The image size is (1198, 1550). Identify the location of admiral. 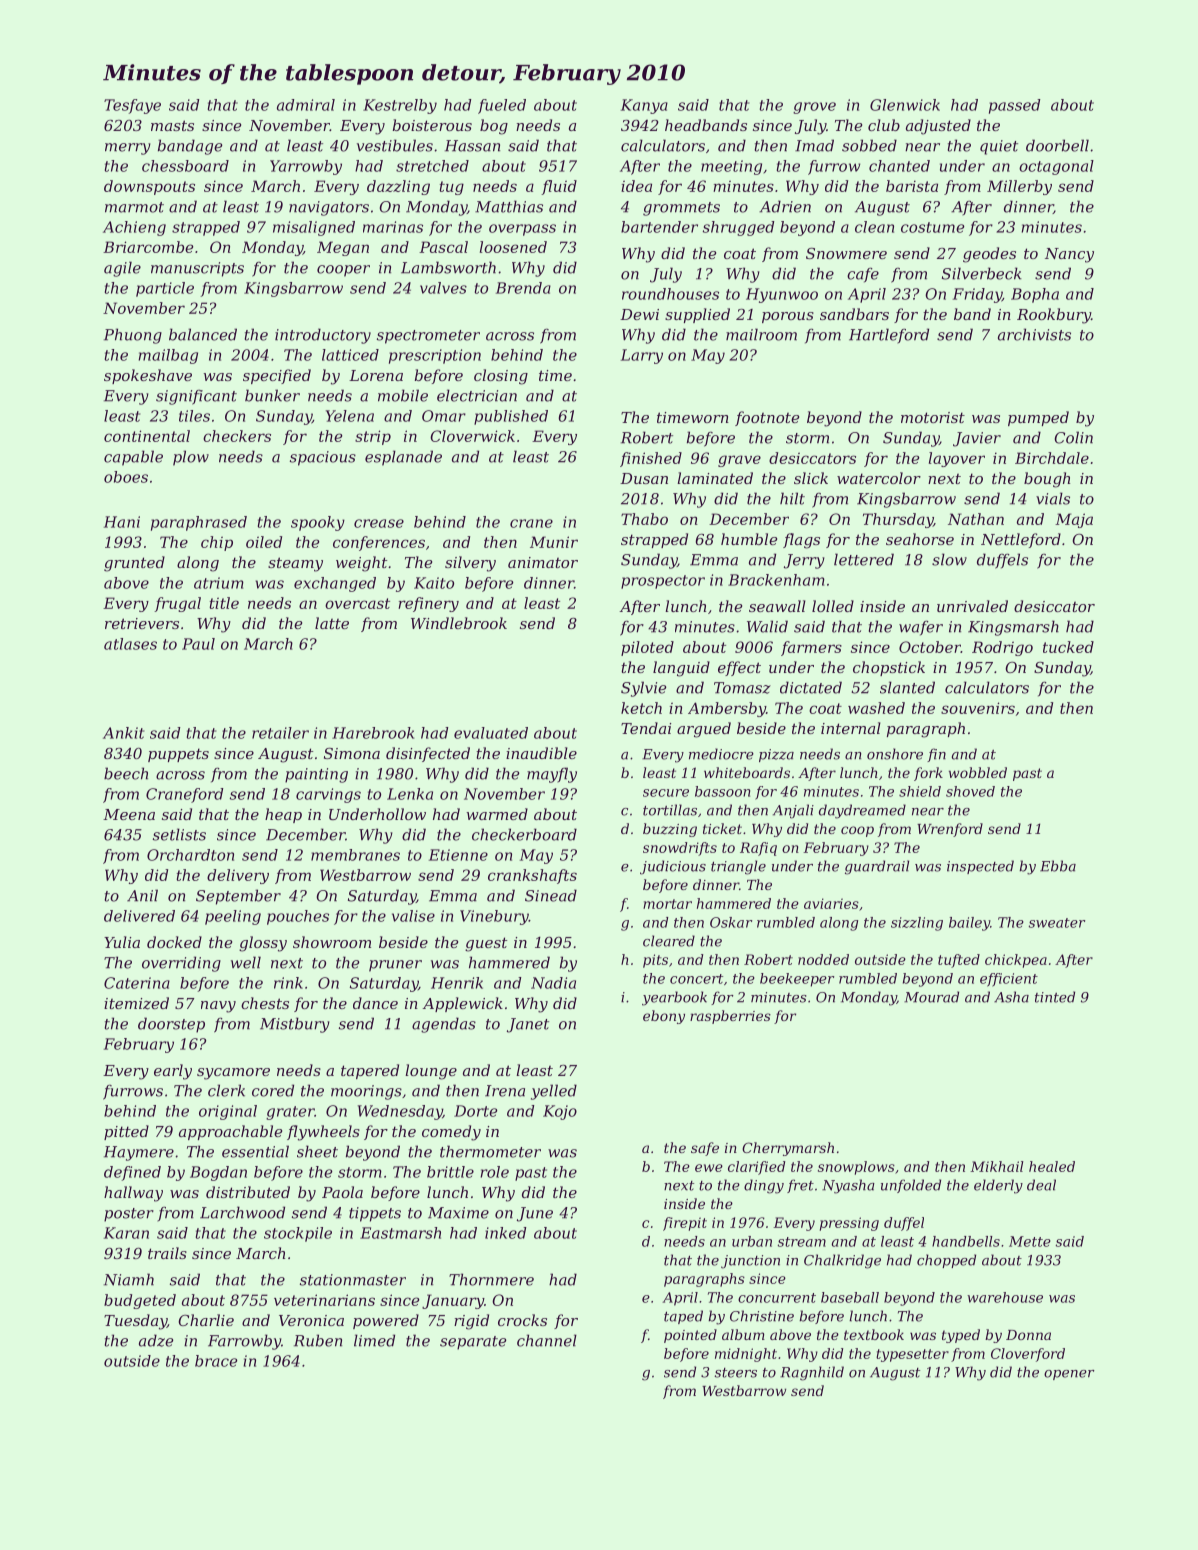
(306, 105).
